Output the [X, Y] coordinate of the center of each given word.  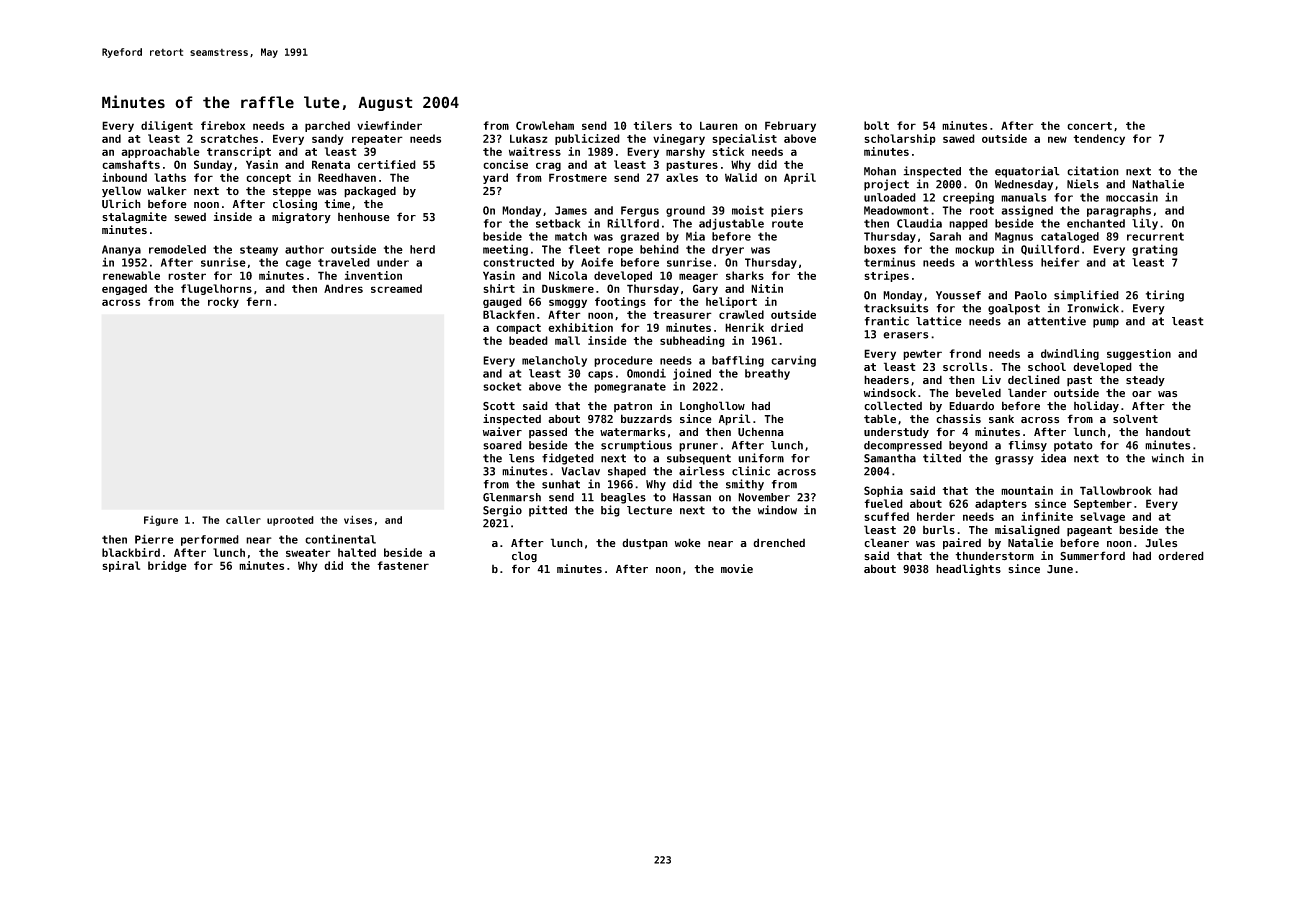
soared [502, 445]
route [787, 223]
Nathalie [1158, 184]
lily [1145, 224]
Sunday [213, 165]
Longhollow [712, 407]
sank [1001, 419]
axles [682, 177]
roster [187, 276]
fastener [403, 565]
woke [688, 543]
